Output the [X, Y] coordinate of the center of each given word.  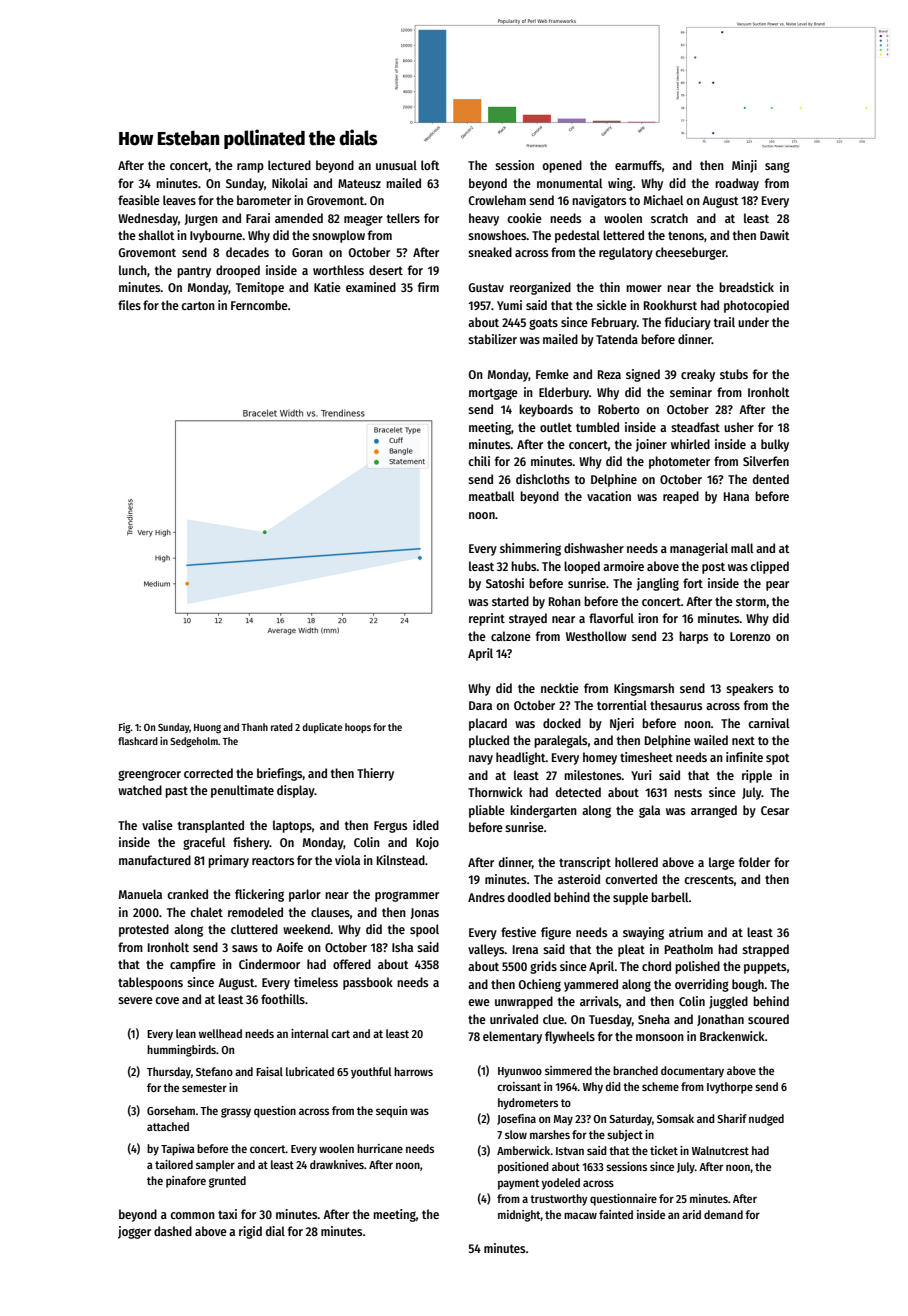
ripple [757, 776]
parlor [305, 895]
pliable [487, 811]
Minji [744, 166]
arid [691, 1214]
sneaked [490, 252]
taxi [227, 1214]
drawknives [337, 1164]
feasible [139, 200]
